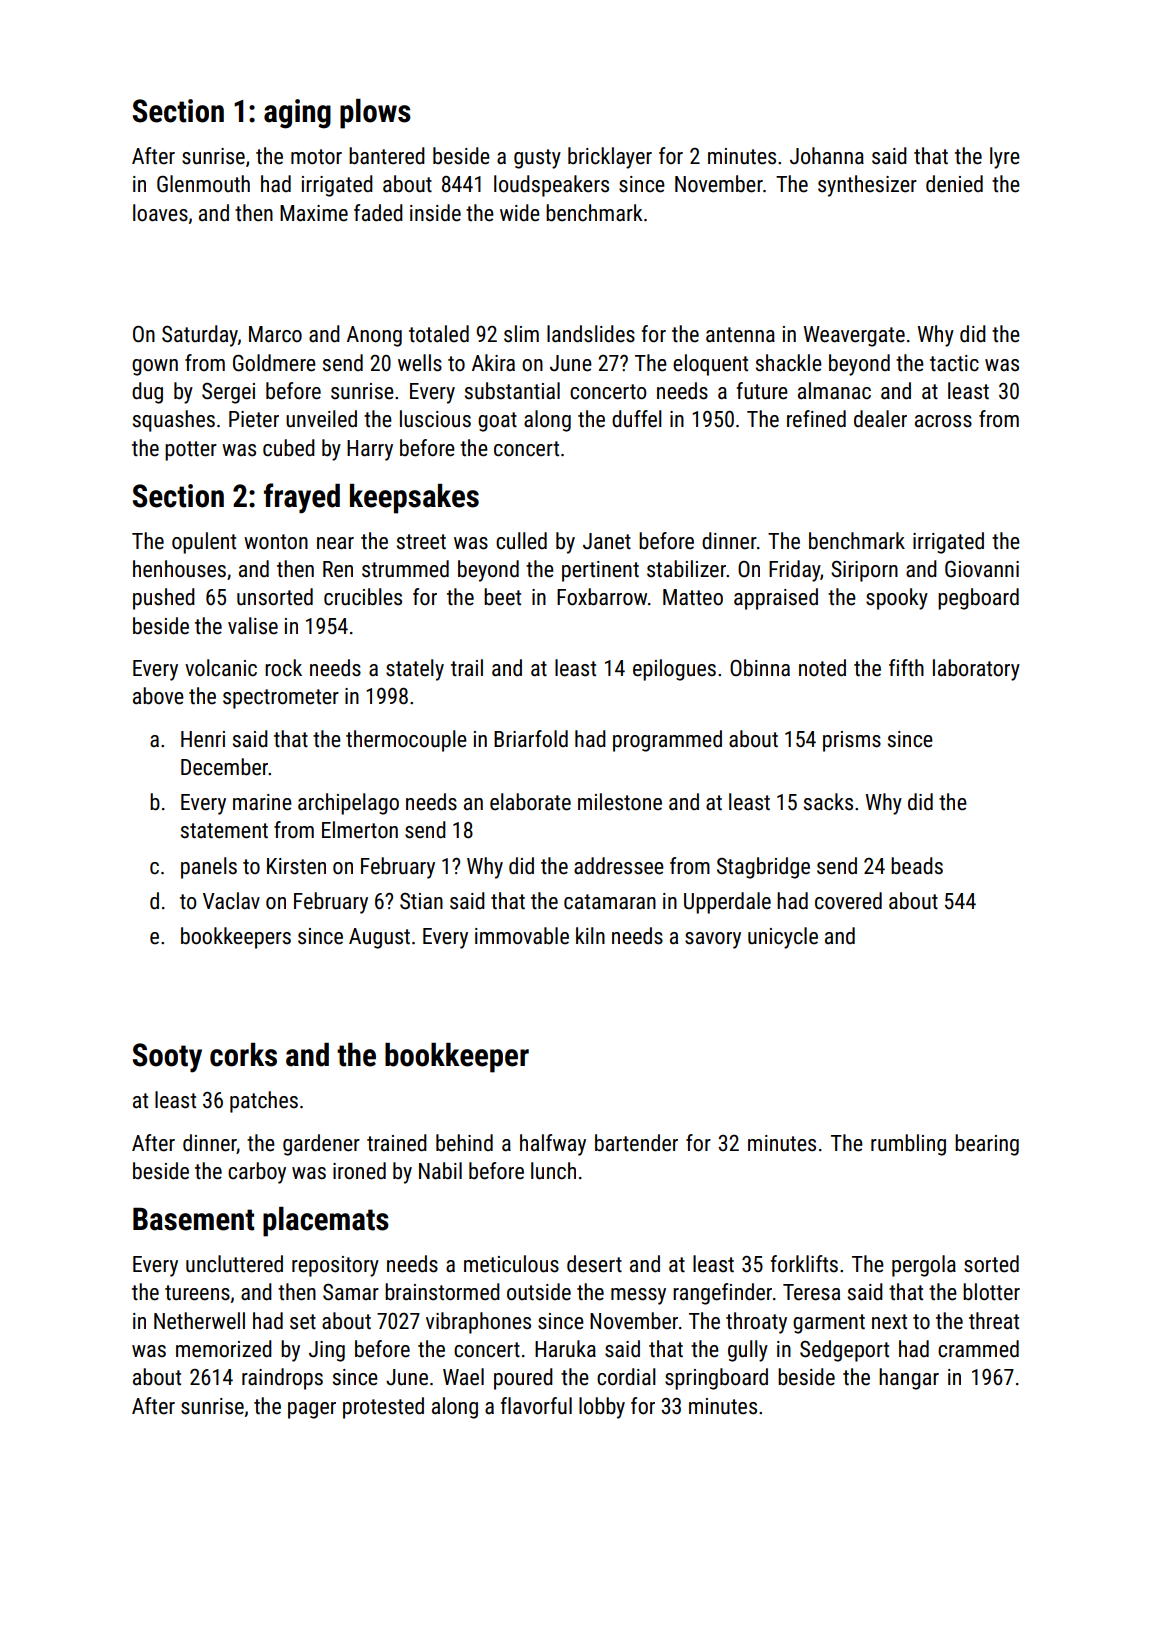  What do you see at coordinates (363, 597) in the image?
I see `crucibles` at bounding box center [363, 597].
